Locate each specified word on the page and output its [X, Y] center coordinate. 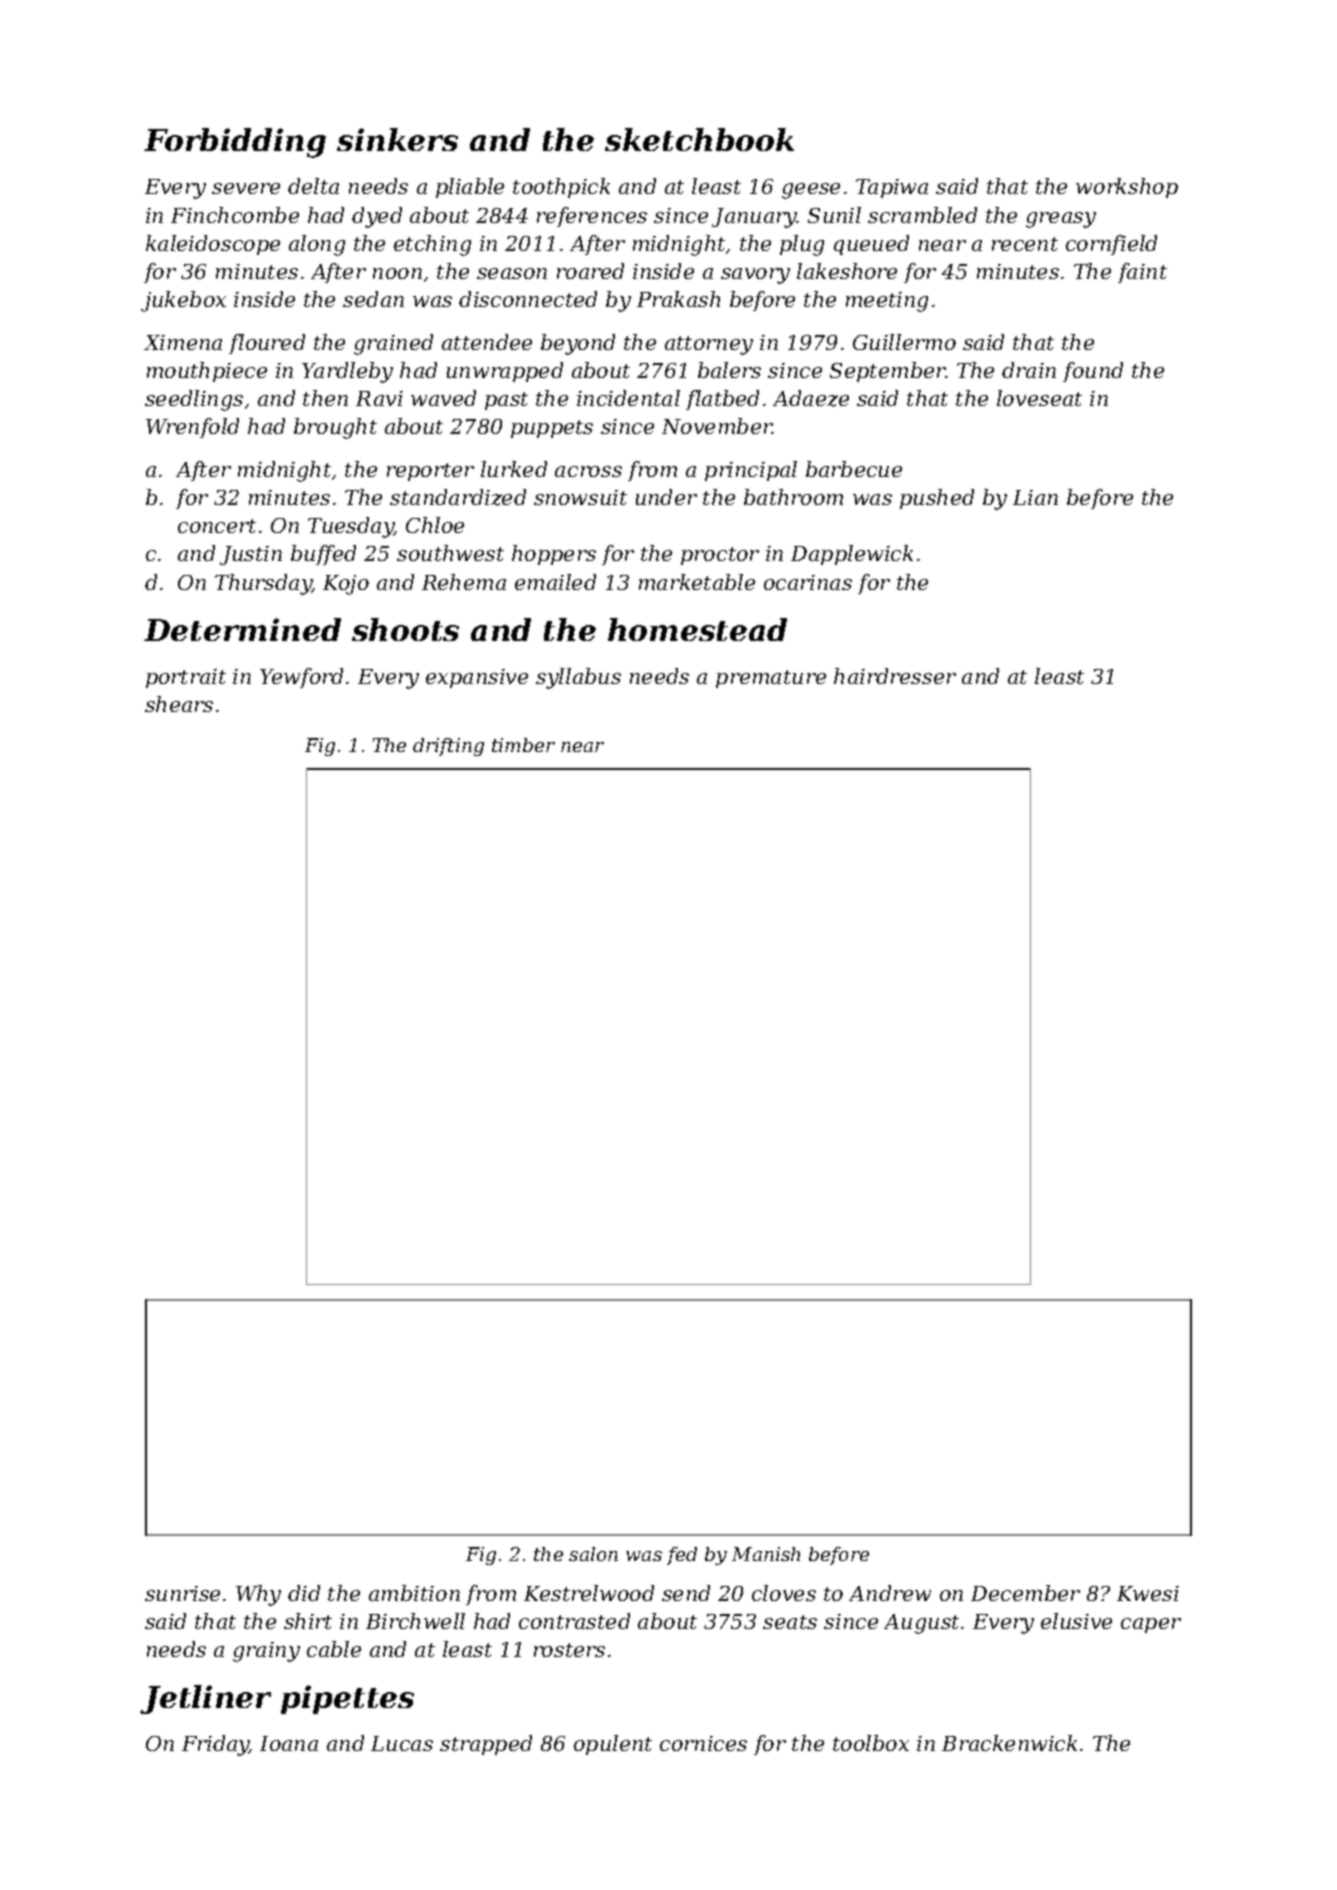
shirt [308, 1621]
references [592, 217]
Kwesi [1148, 1593]
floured [267, 344]
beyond [578, 344]
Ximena [183, 342]
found [1093, 372]
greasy [1061, 220]
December [1025, 1593]
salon [593, 1554]
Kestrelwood [589, 1593]
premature [771, 679]
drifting [448, 747]
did [304, 1593]
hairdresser [895, 676]
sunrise [182, 1593]
